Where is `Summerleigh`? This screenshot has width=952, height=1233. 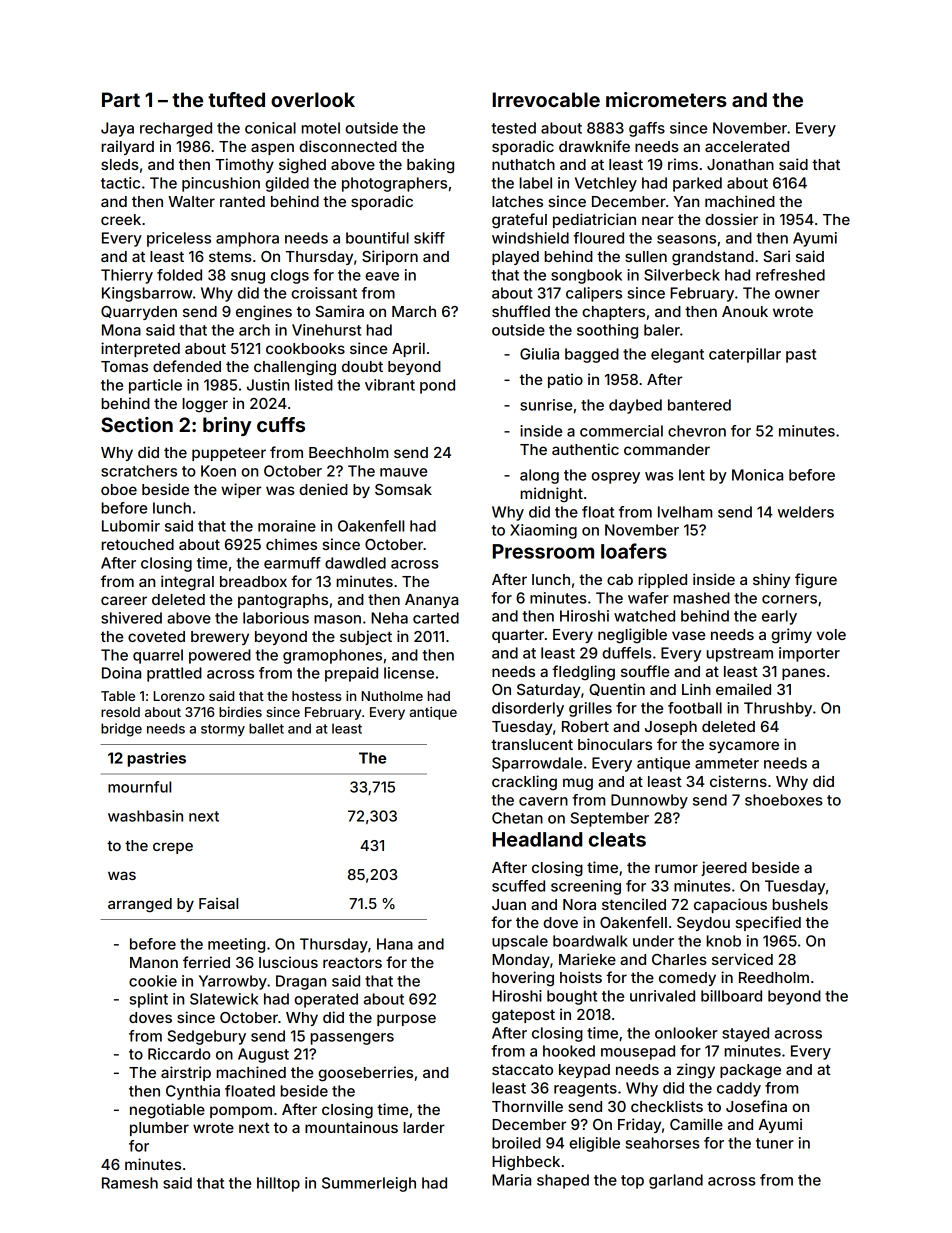
Summerleigh is located at coordinates (369, 1184).
